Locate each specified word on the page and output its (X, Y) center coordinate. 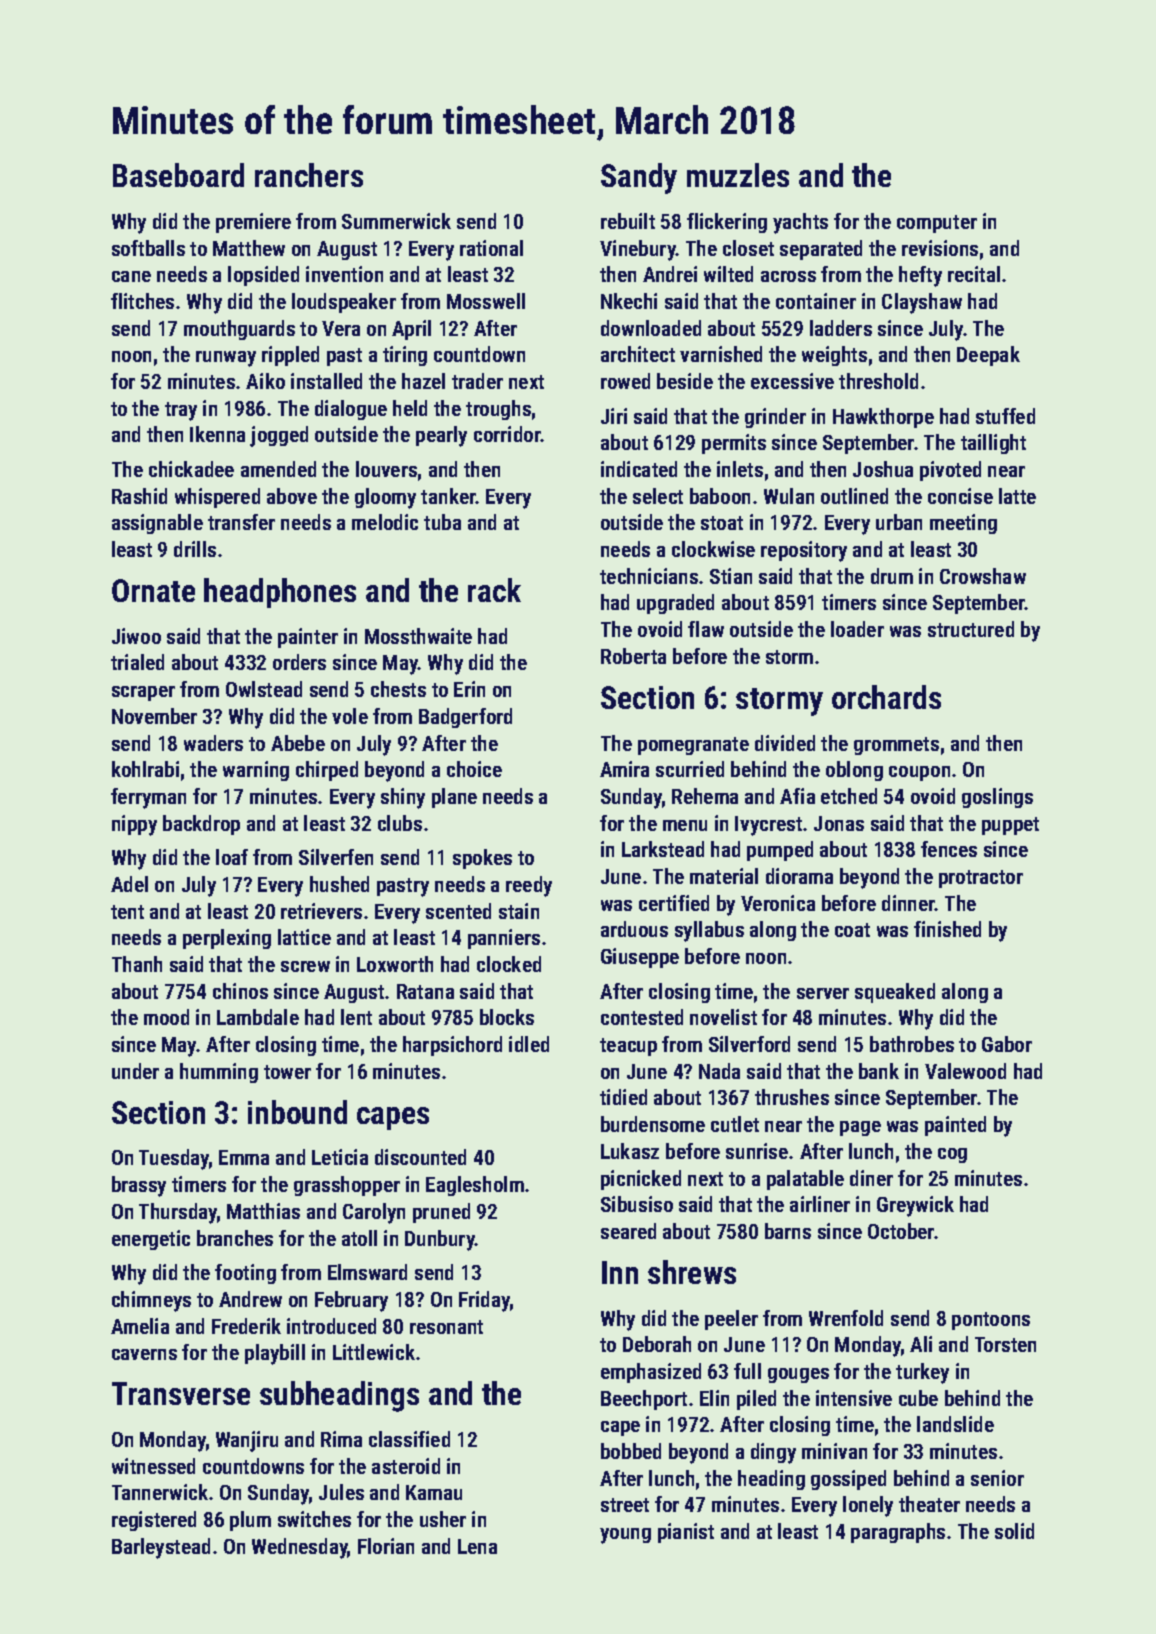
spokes (482, 859)
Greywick (915, 1206)
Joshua (883, 469)
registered (154, 1521)
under (135, 1071)
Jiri (614, 416)
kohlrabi (145, 769)
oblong (854, 771)
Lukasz (630, 1151)
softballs (148, 248)
